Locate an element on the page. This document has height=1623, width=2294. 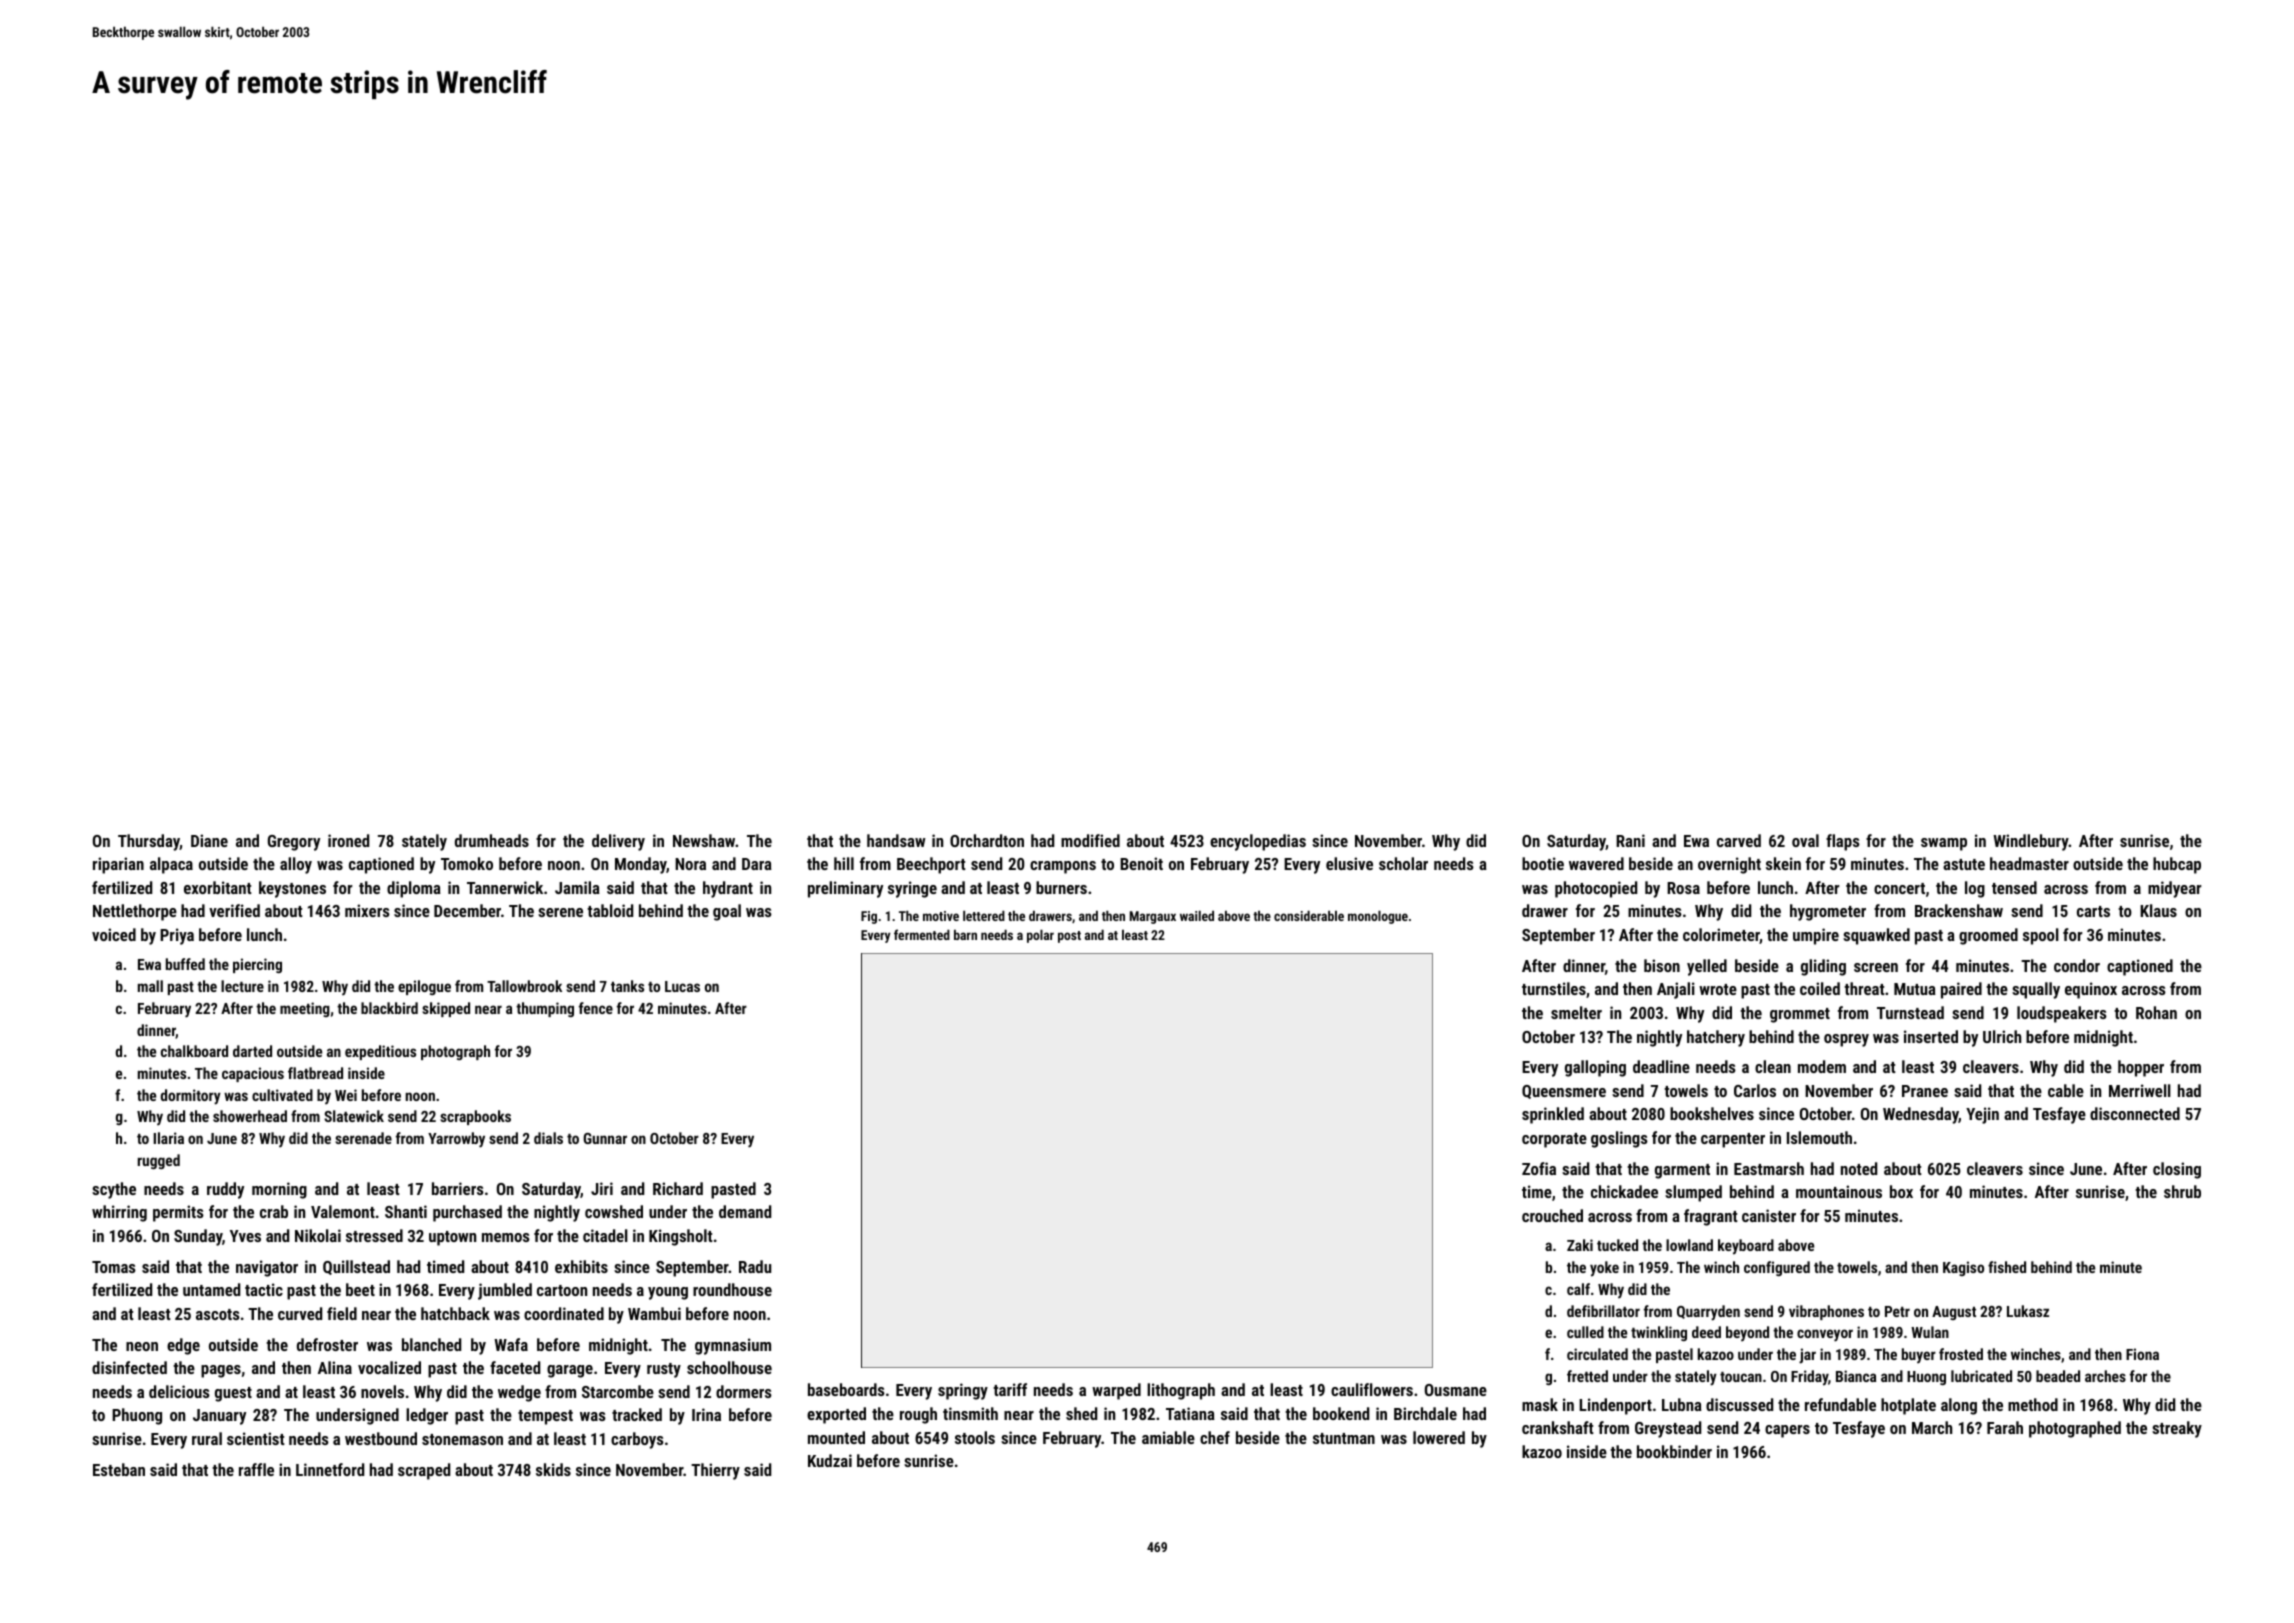
Sunday is located at coordinates (198, 1237).
